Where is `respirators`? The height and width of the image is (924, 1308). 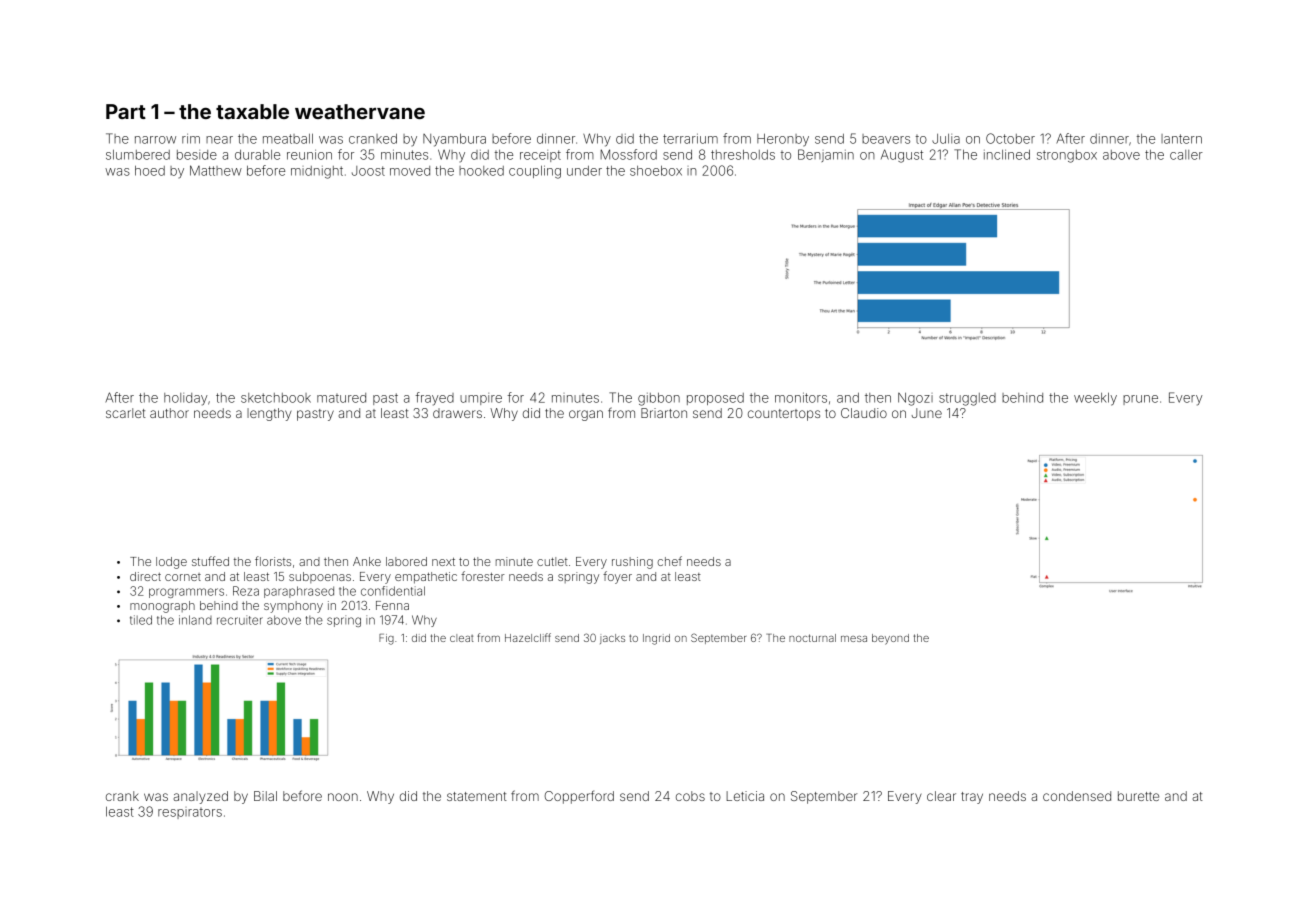
respirators is located at coordinates (190, 813).
